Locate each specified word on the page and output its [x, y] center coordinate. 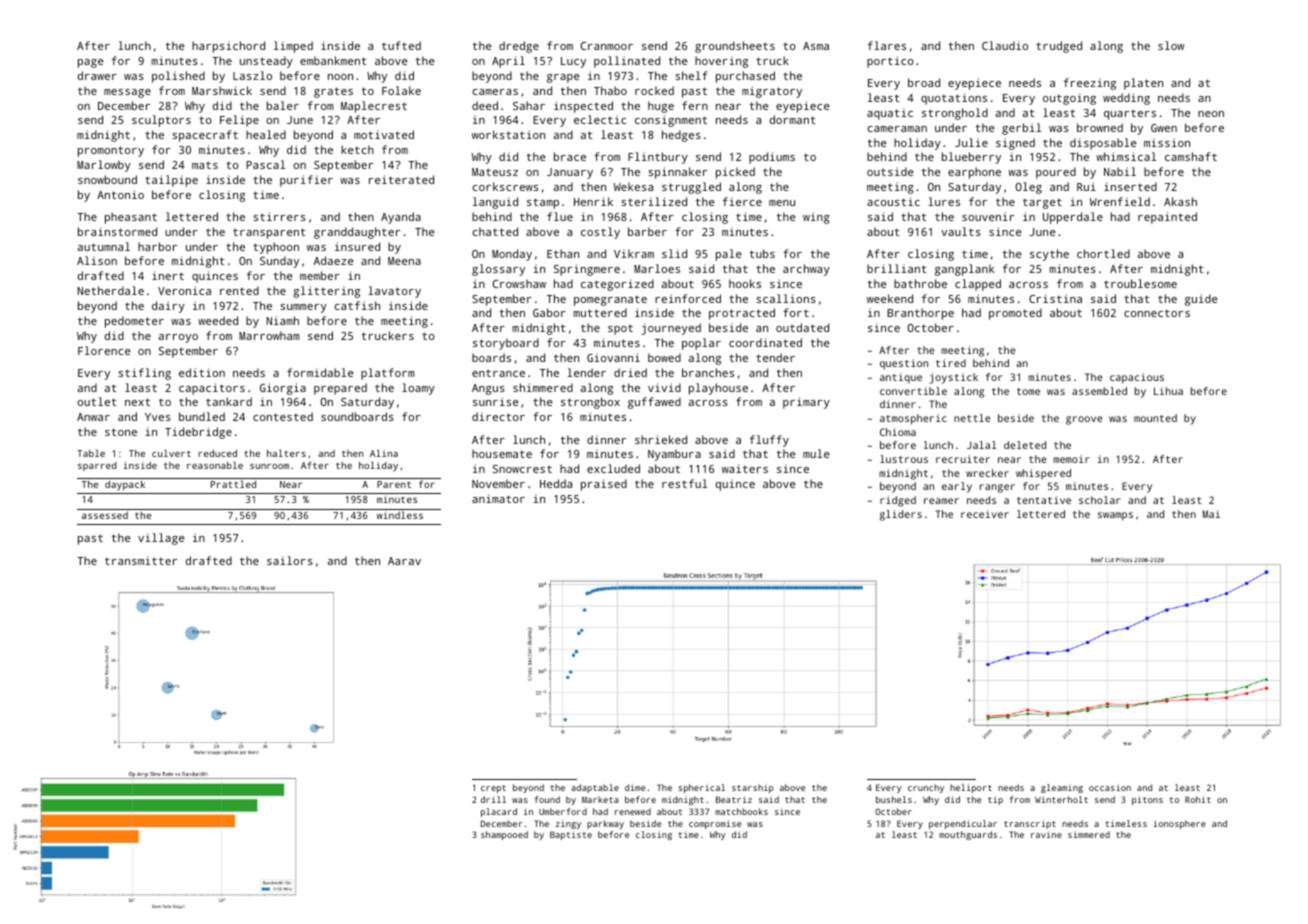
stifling [144, 374]
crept [493, 789]
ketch [357, 149]
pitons [1147, 800]
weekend [890, 298]
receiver [985, 514]
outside [890, 171]
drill [493, 799]
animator [498, 498]
